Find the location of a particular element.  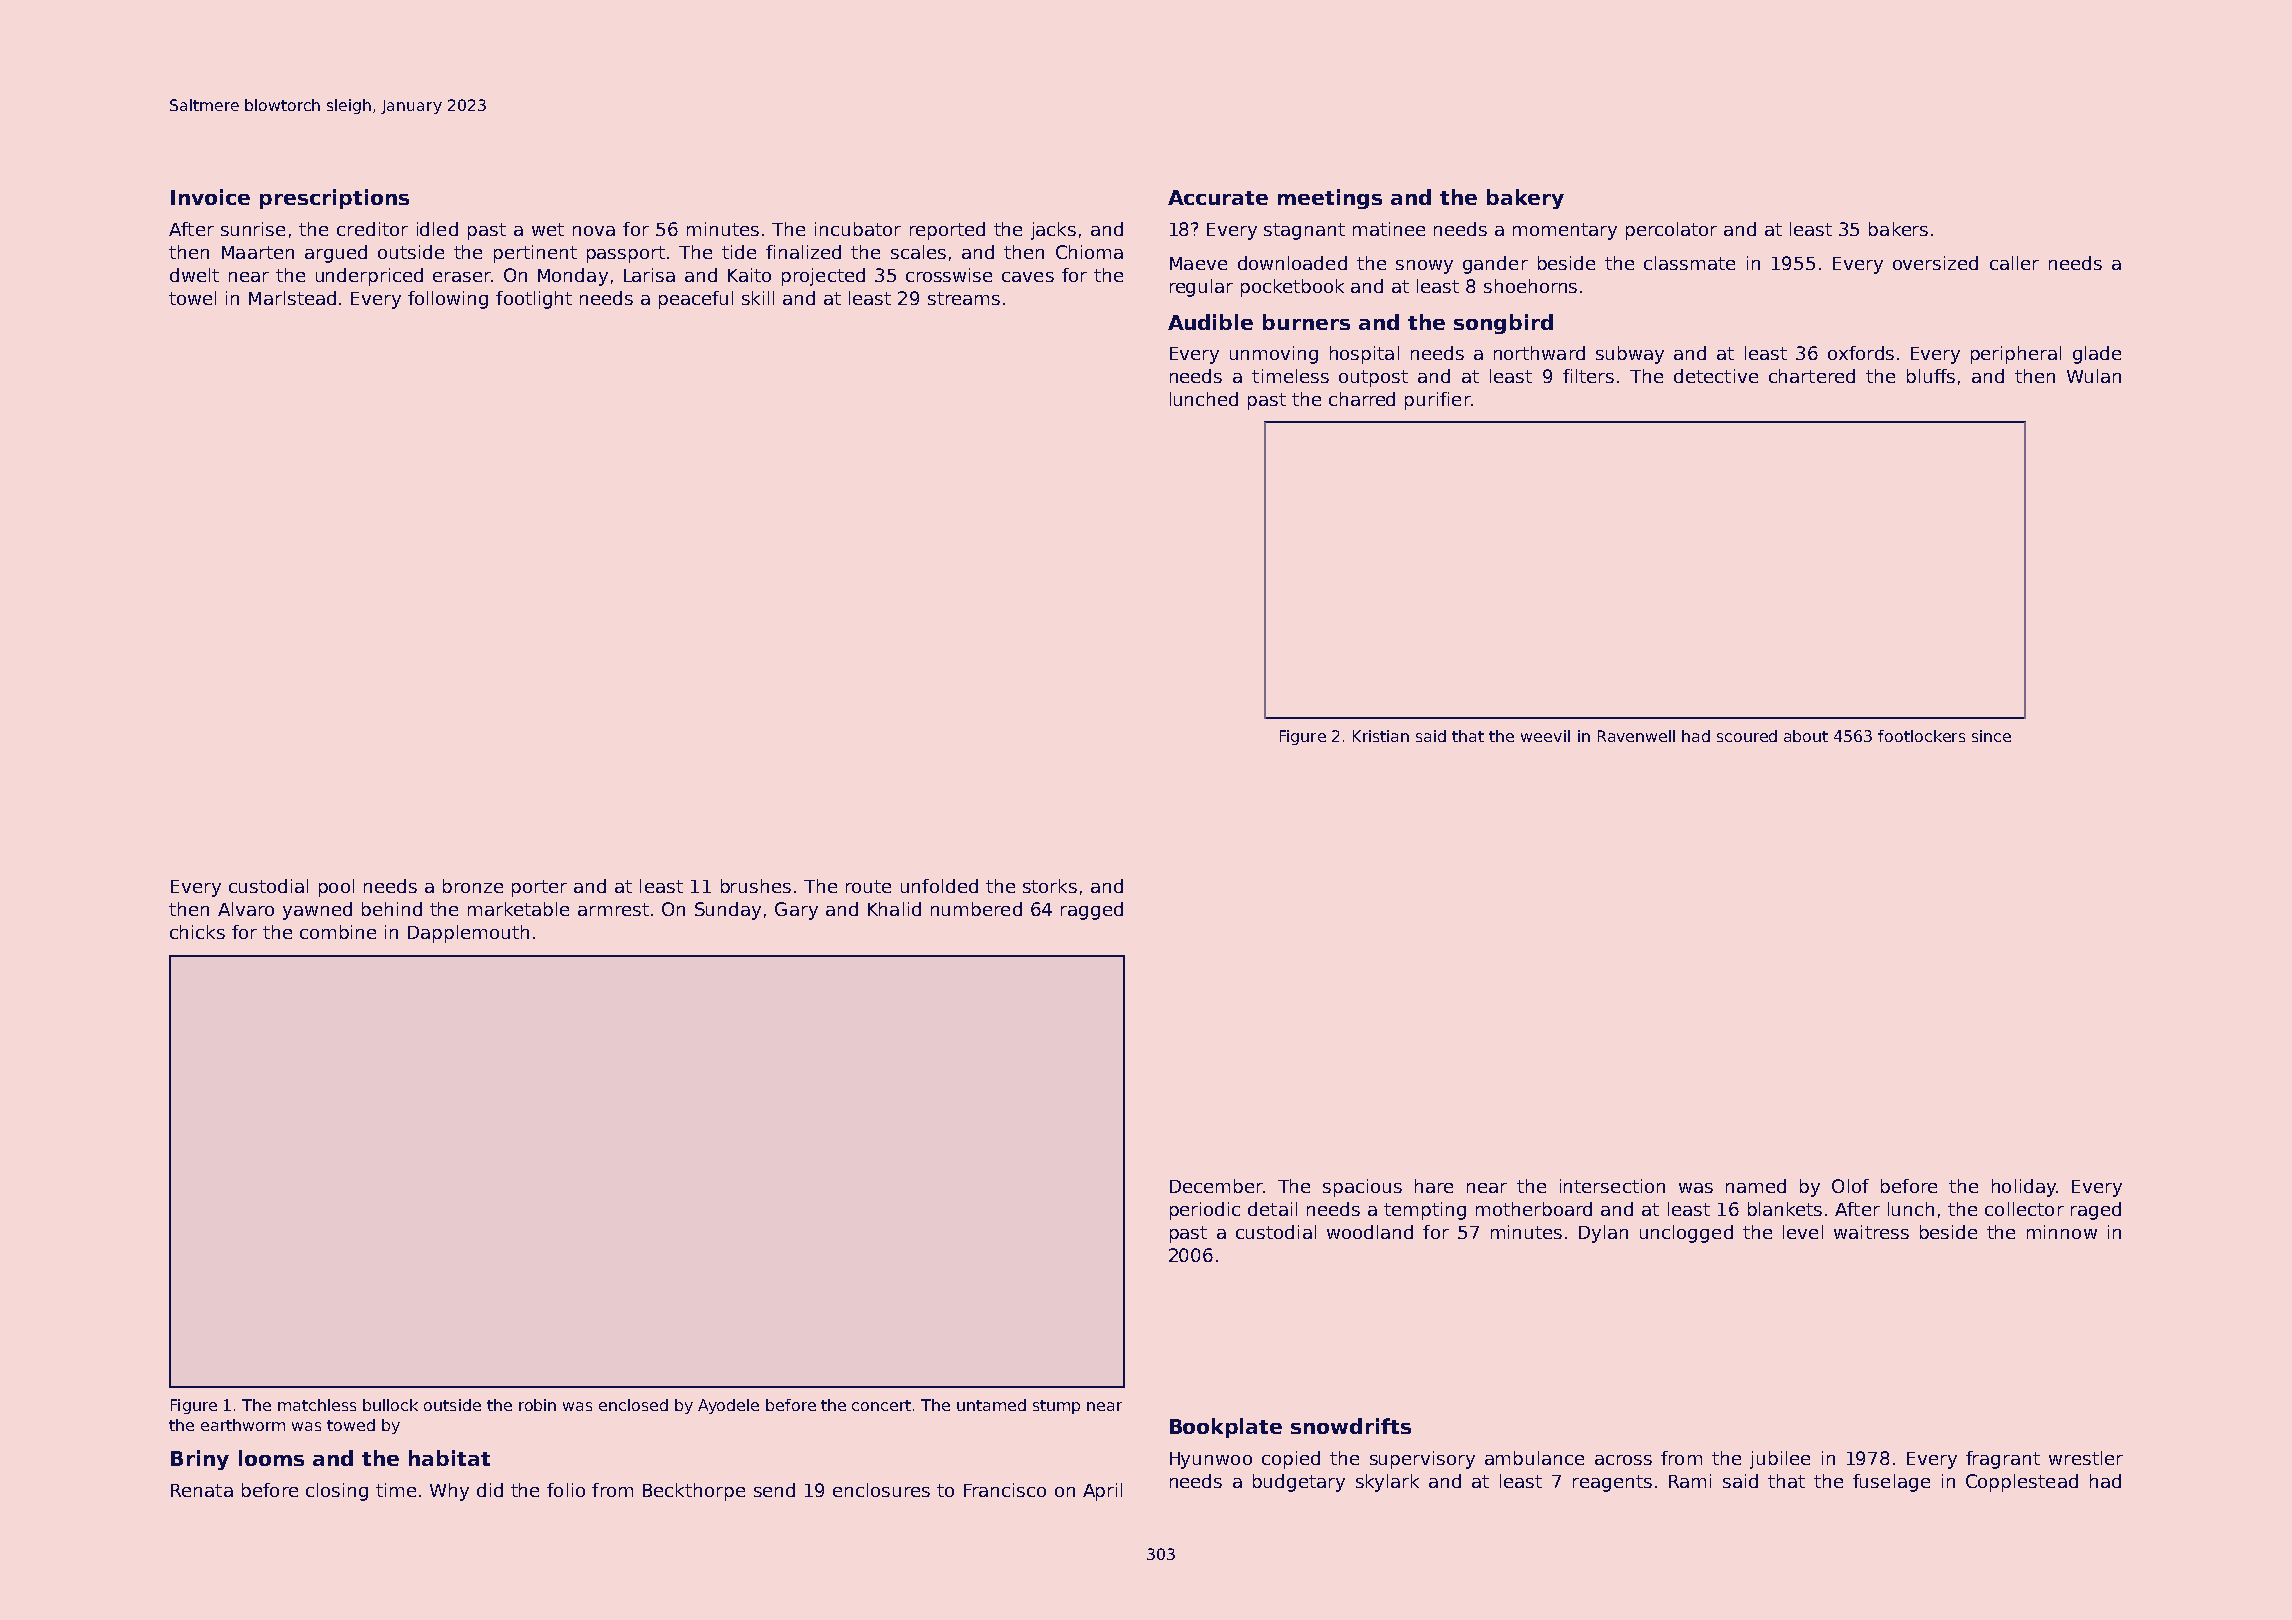

Copplestead is located at coordinates (2022, 1483).
